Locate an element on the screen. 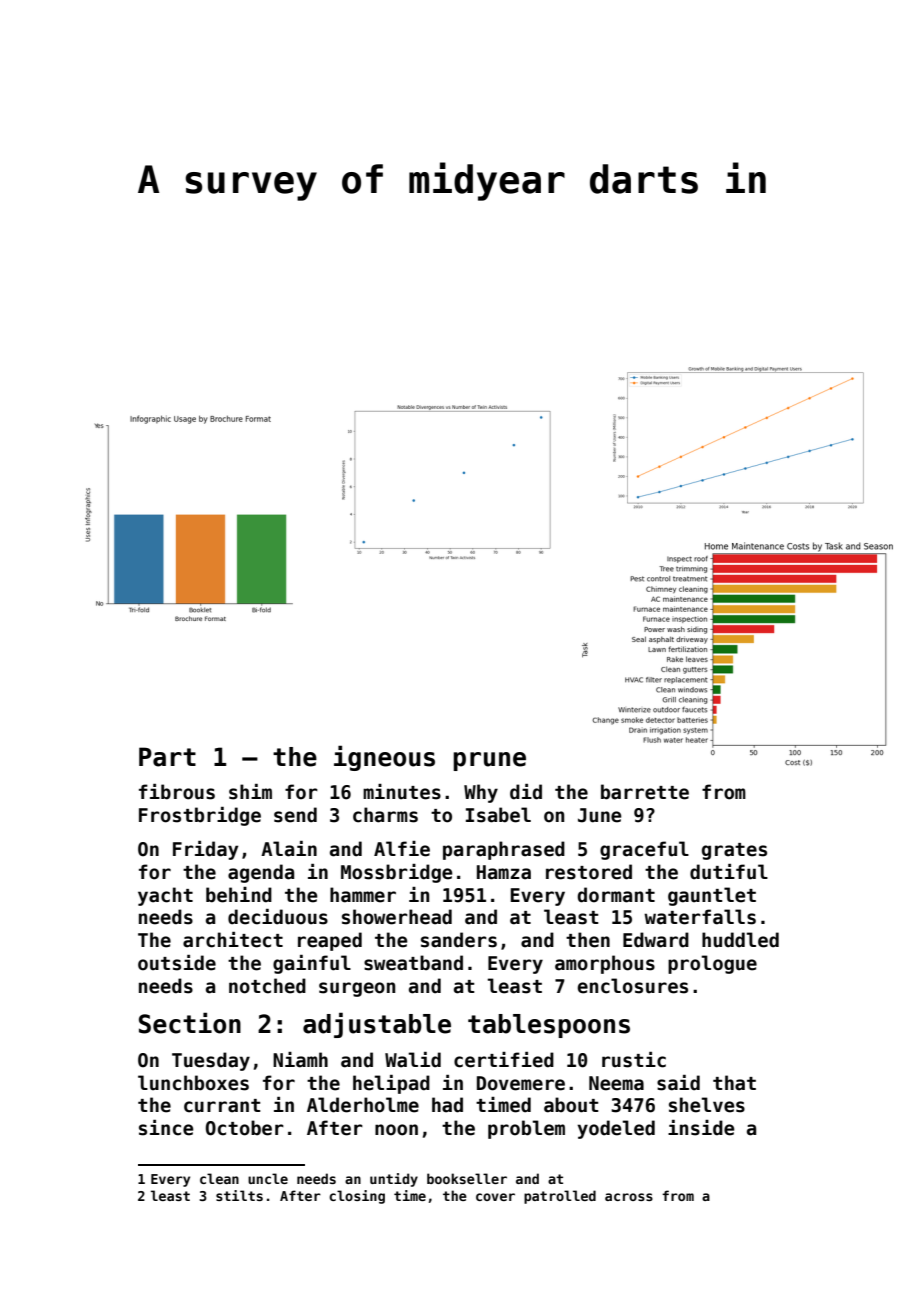 The width and height of the screenshot is (924, 1311). adjustable is located at coordinates (377, 1025).
